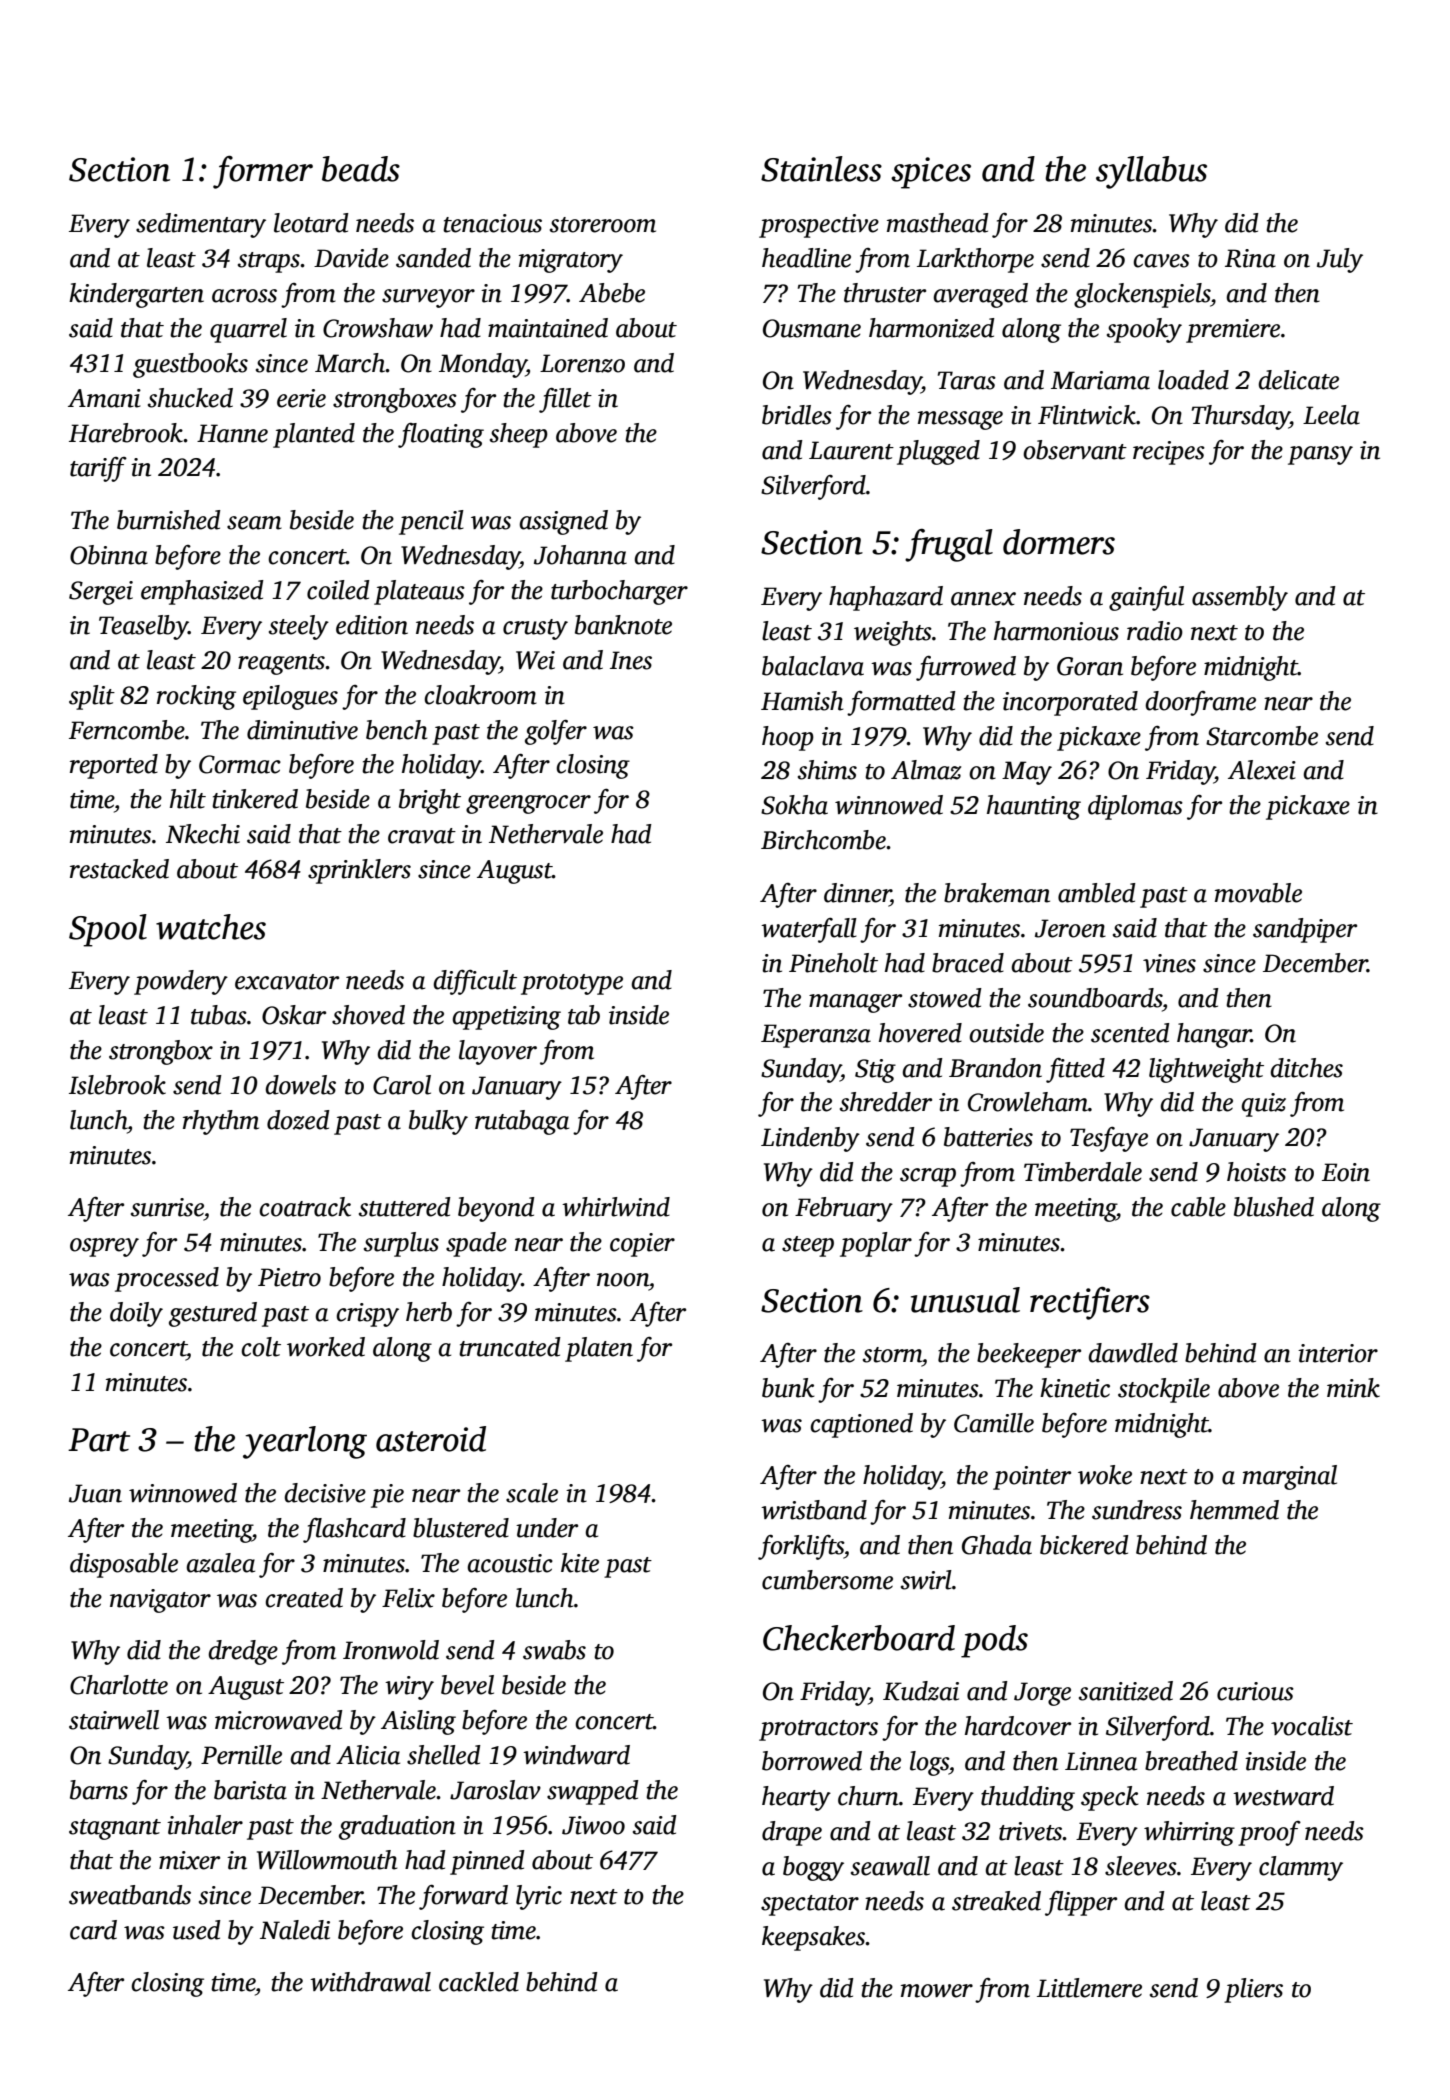 The width and height of the screenshot is (1450, 2100). I want to click on whirring, so click(1189, 1833).
